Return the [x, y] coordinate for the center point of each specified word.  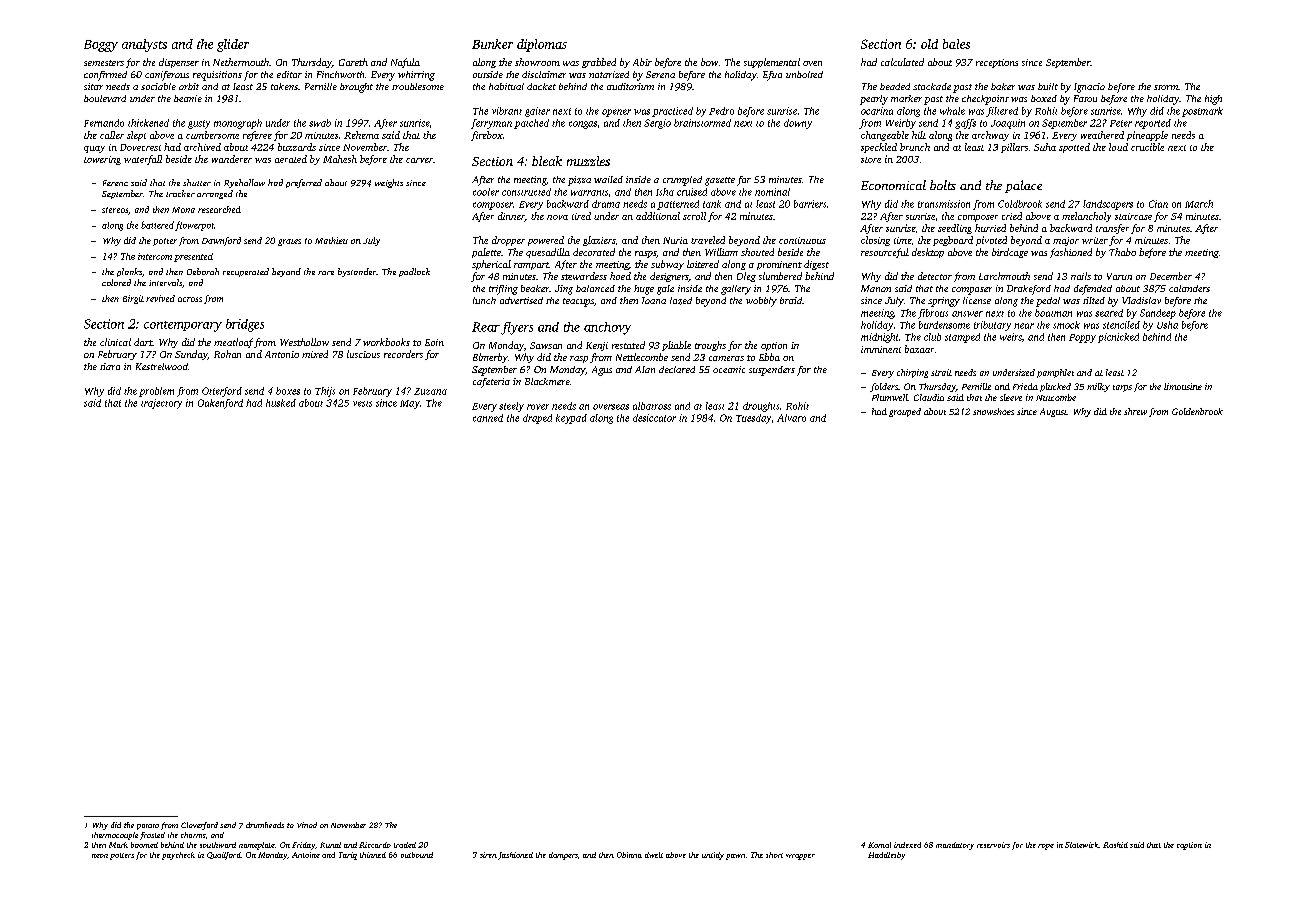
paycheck [178, 856]
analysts [144, 45]
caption [1189, 846]
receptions [997, 63]
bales [956, 44]
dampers [563, 856]
